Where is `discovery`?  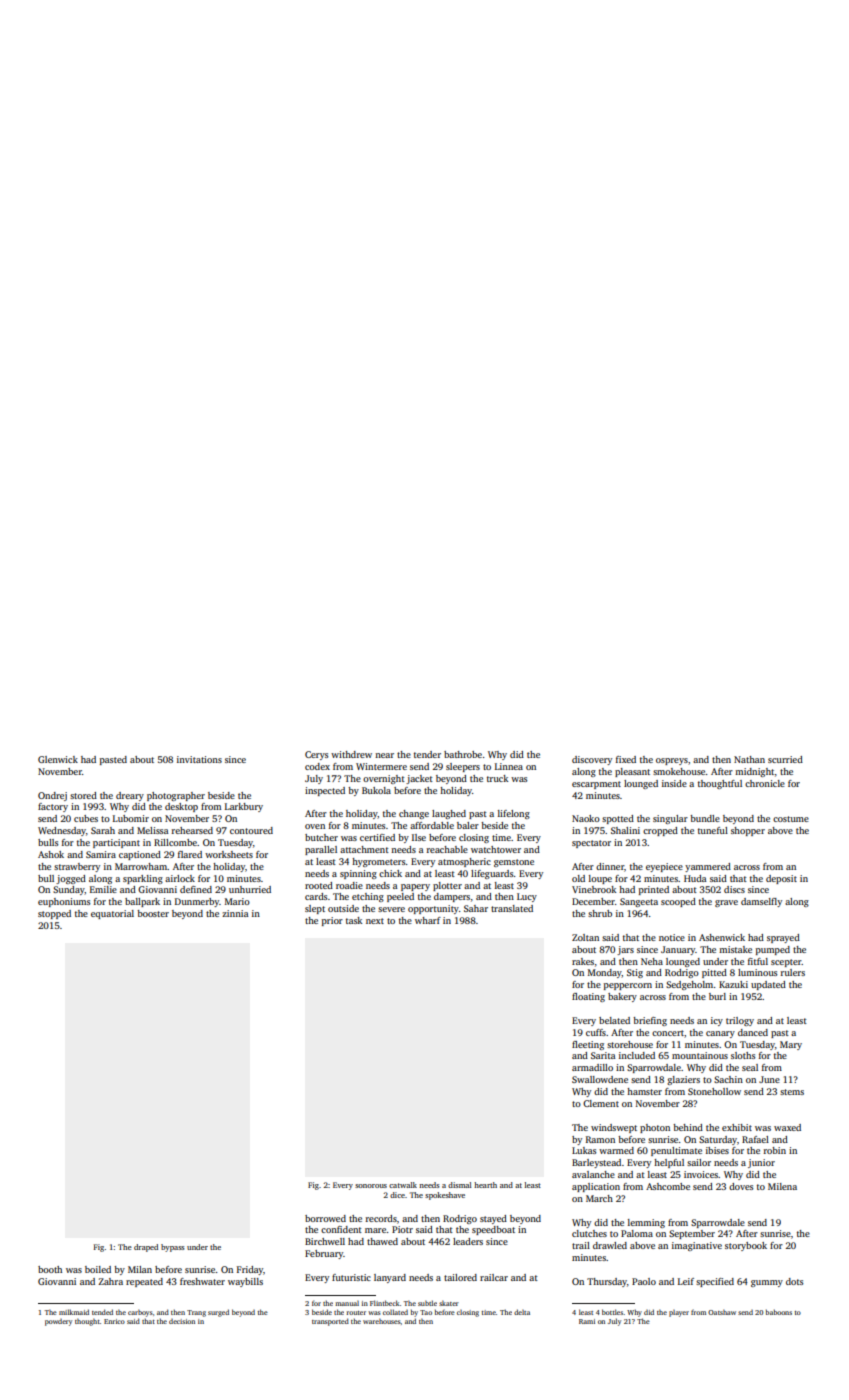
discovery is located at coordinates (592, 760).
